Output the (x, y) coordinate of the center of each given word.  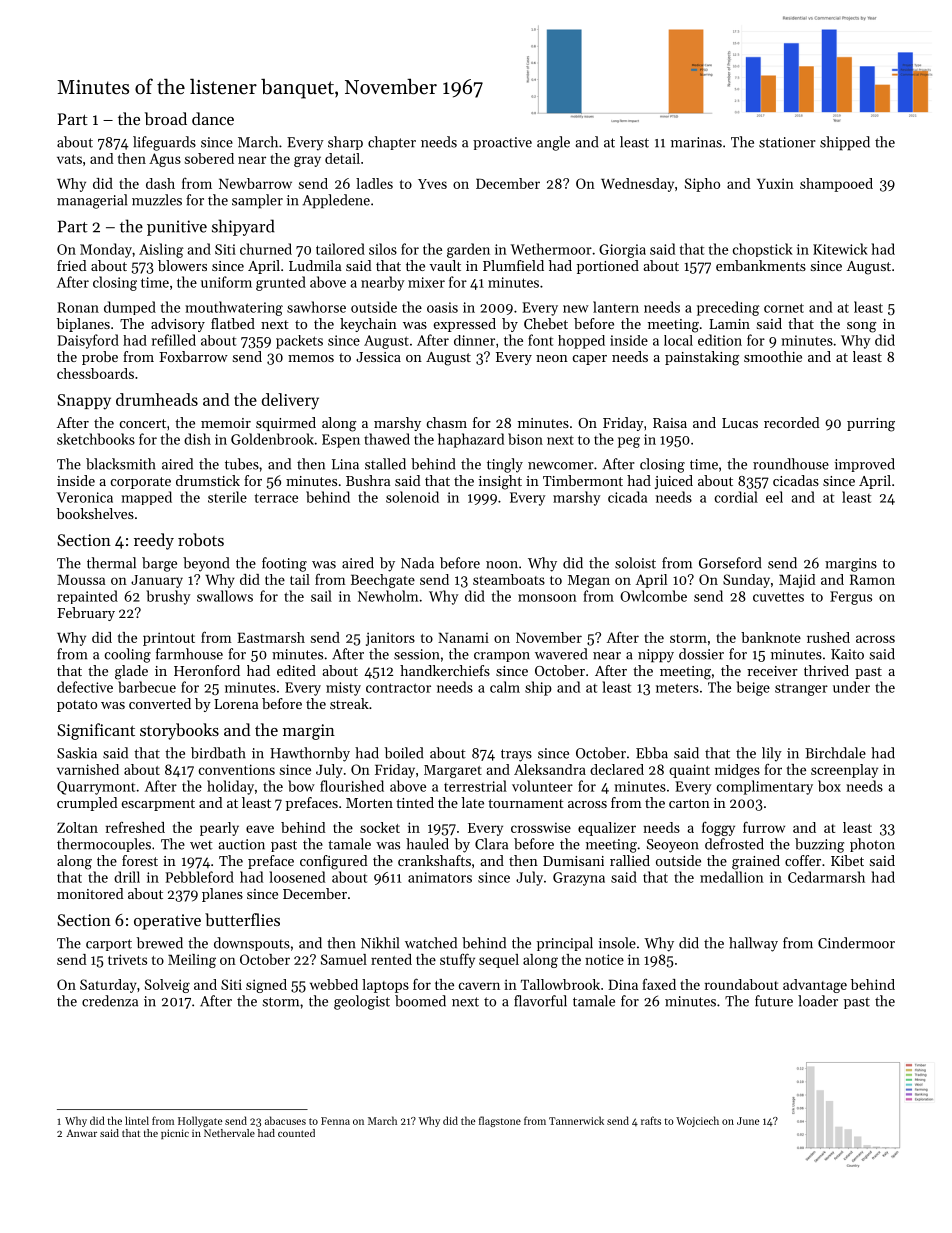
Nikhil (380, 943)
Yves (432, 184)
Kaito (847, 654)
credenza (110, 1001)
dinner (474, 340)
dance (213, 118)
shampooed (836, 185)
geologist (362, 1002)
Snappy (84, 402)
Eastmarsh (271, 637)
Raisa (670, 423)
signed (266, 986)
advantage (815, 986)
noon (502, 565)
